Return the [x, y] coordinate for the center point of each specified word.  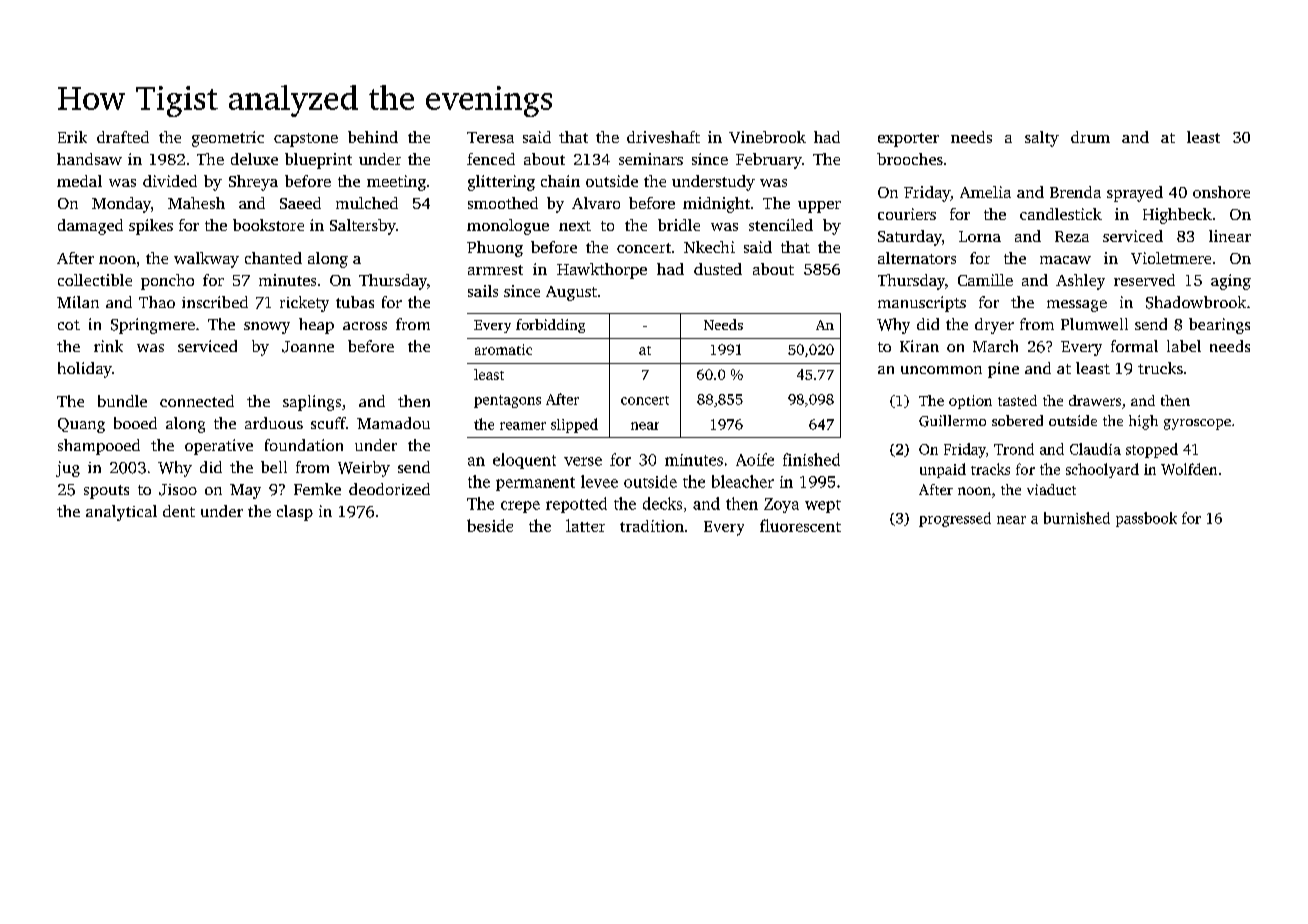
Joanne [308, 347]
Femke [317, 489]
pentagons [507, 401]
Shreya [253, 183]
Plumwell [1094, 324]
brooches [910, 159]
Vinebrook [767, 137]
